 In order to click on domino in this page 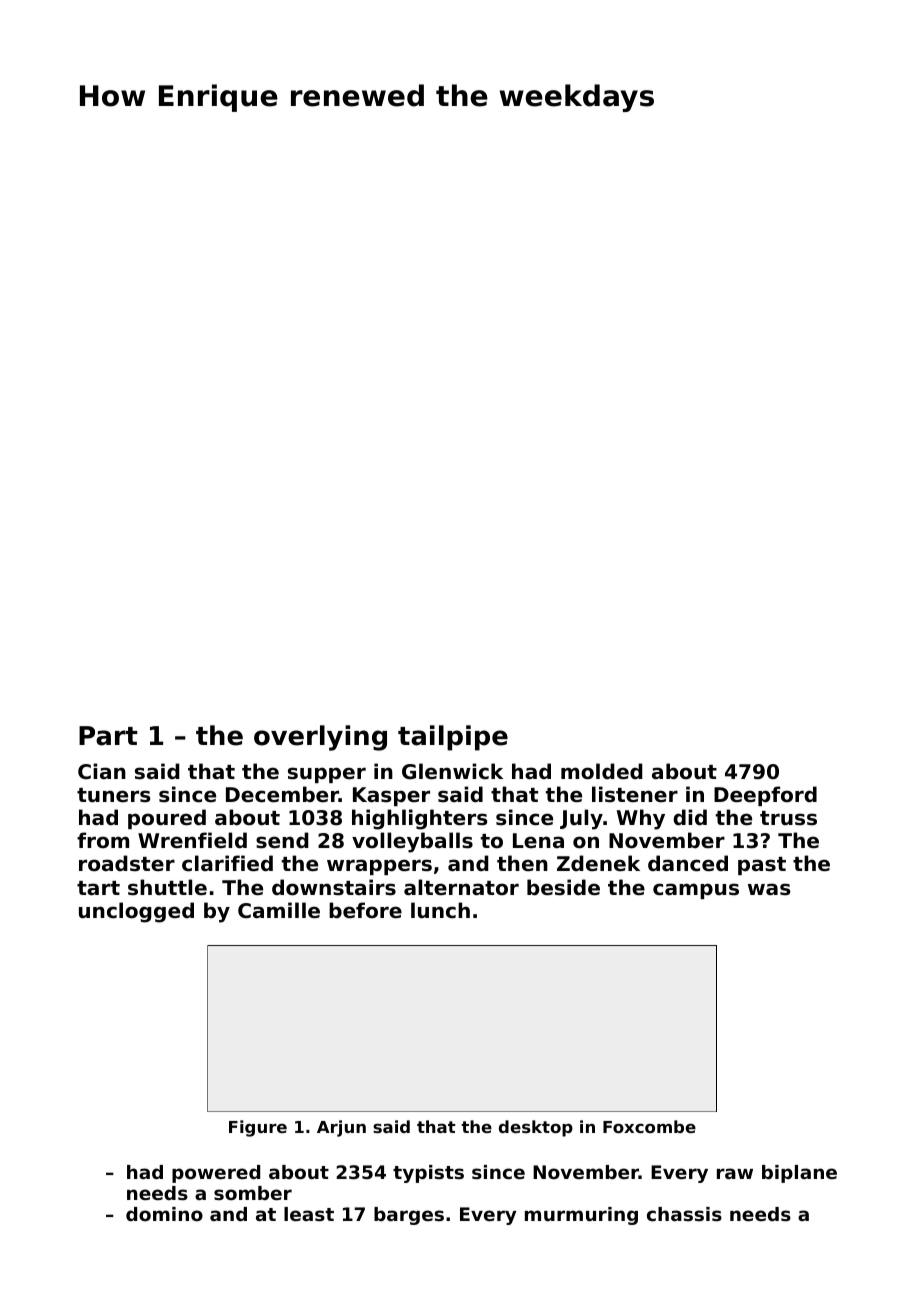, I will do `click(164, 1214)`.
